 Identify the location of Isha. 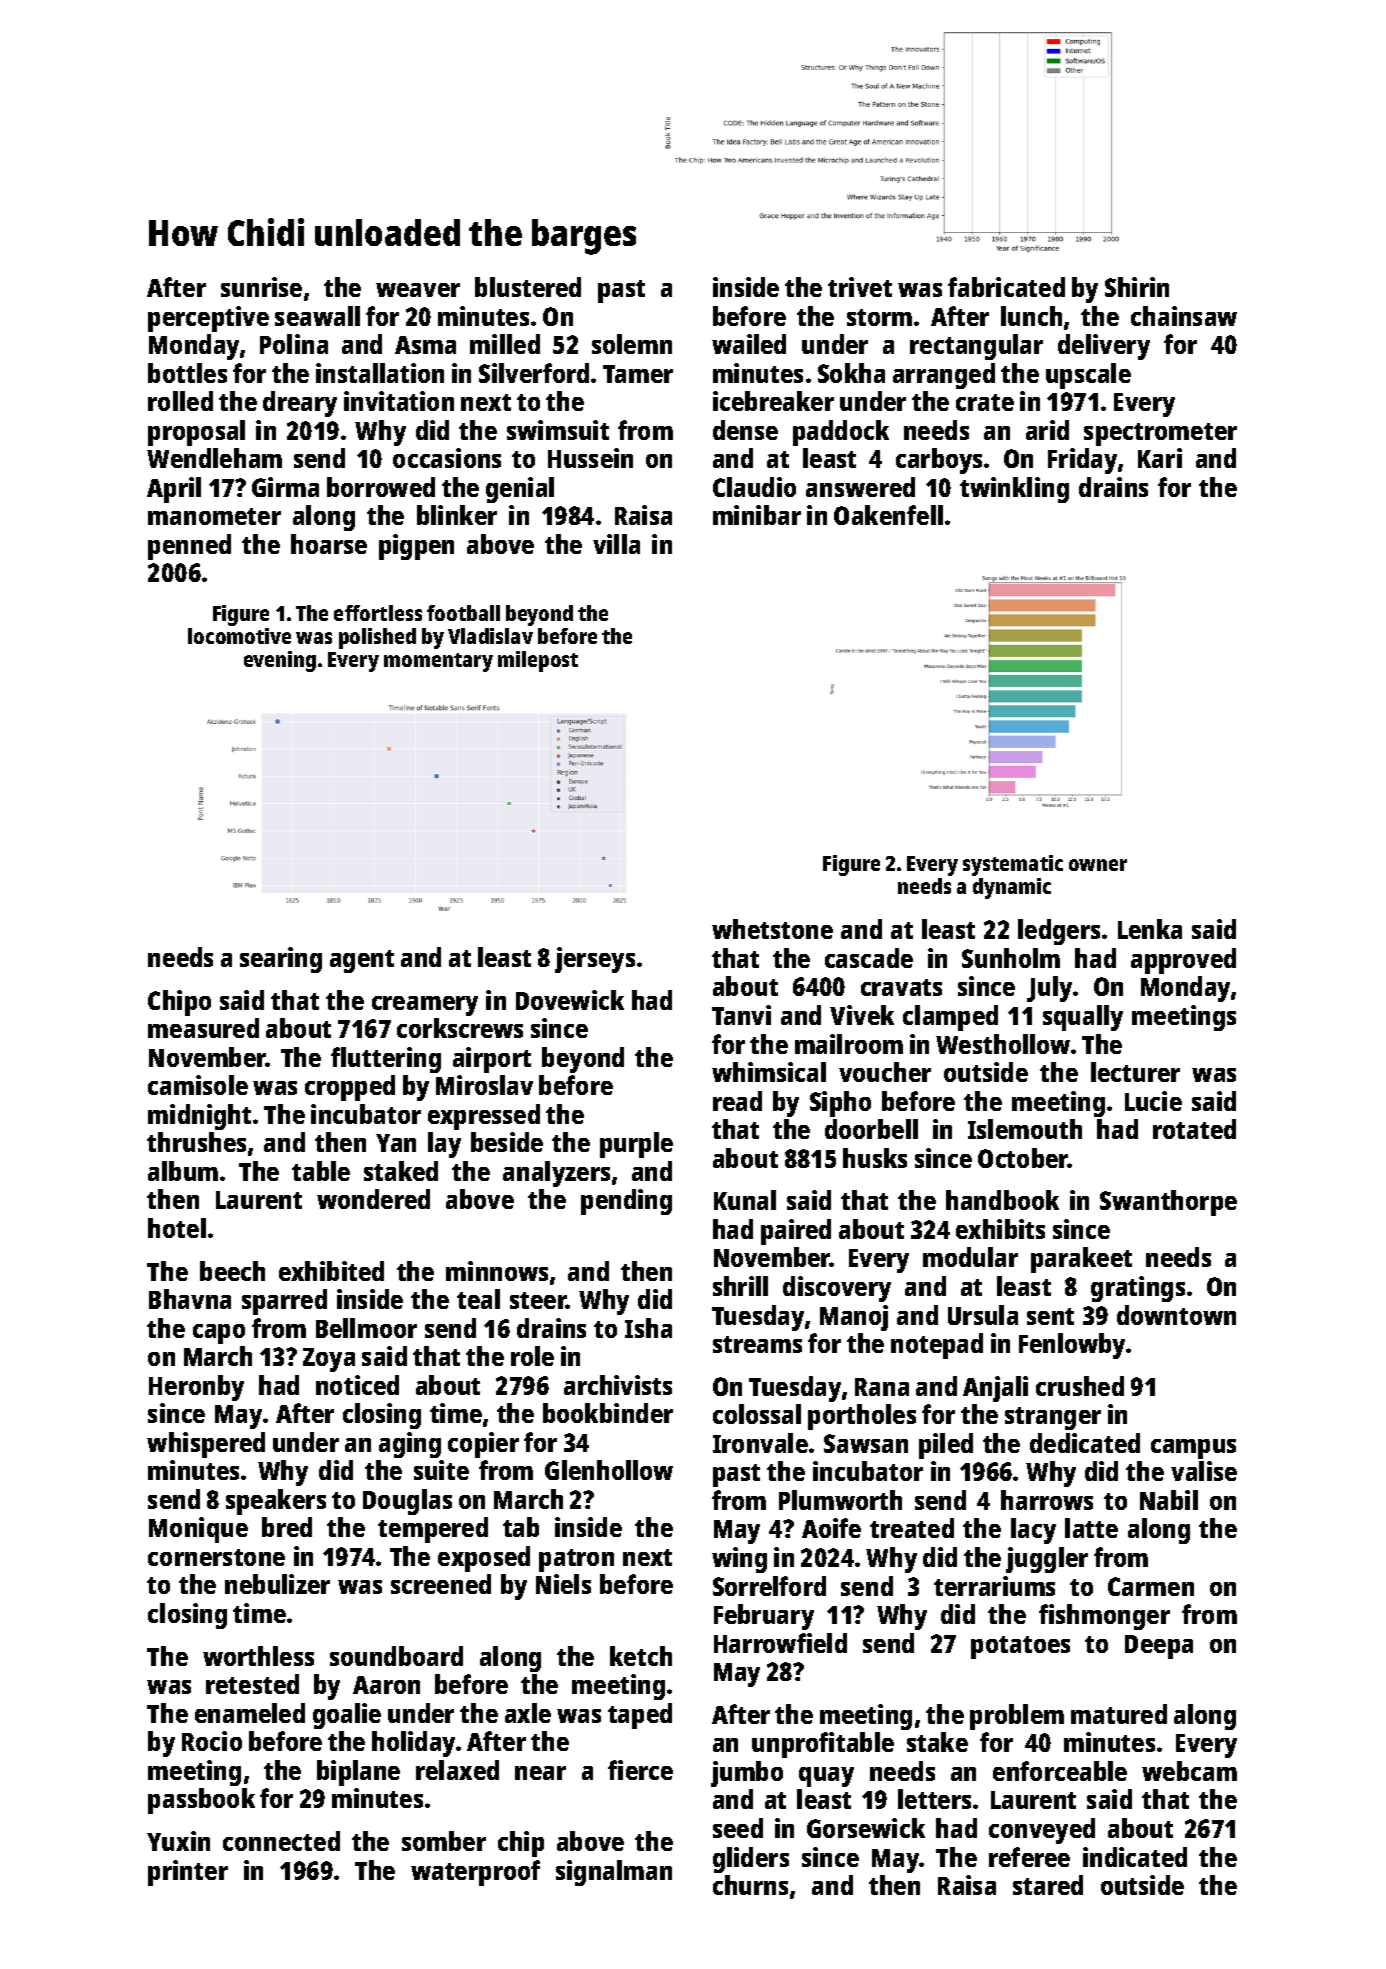
(648, 1328).
